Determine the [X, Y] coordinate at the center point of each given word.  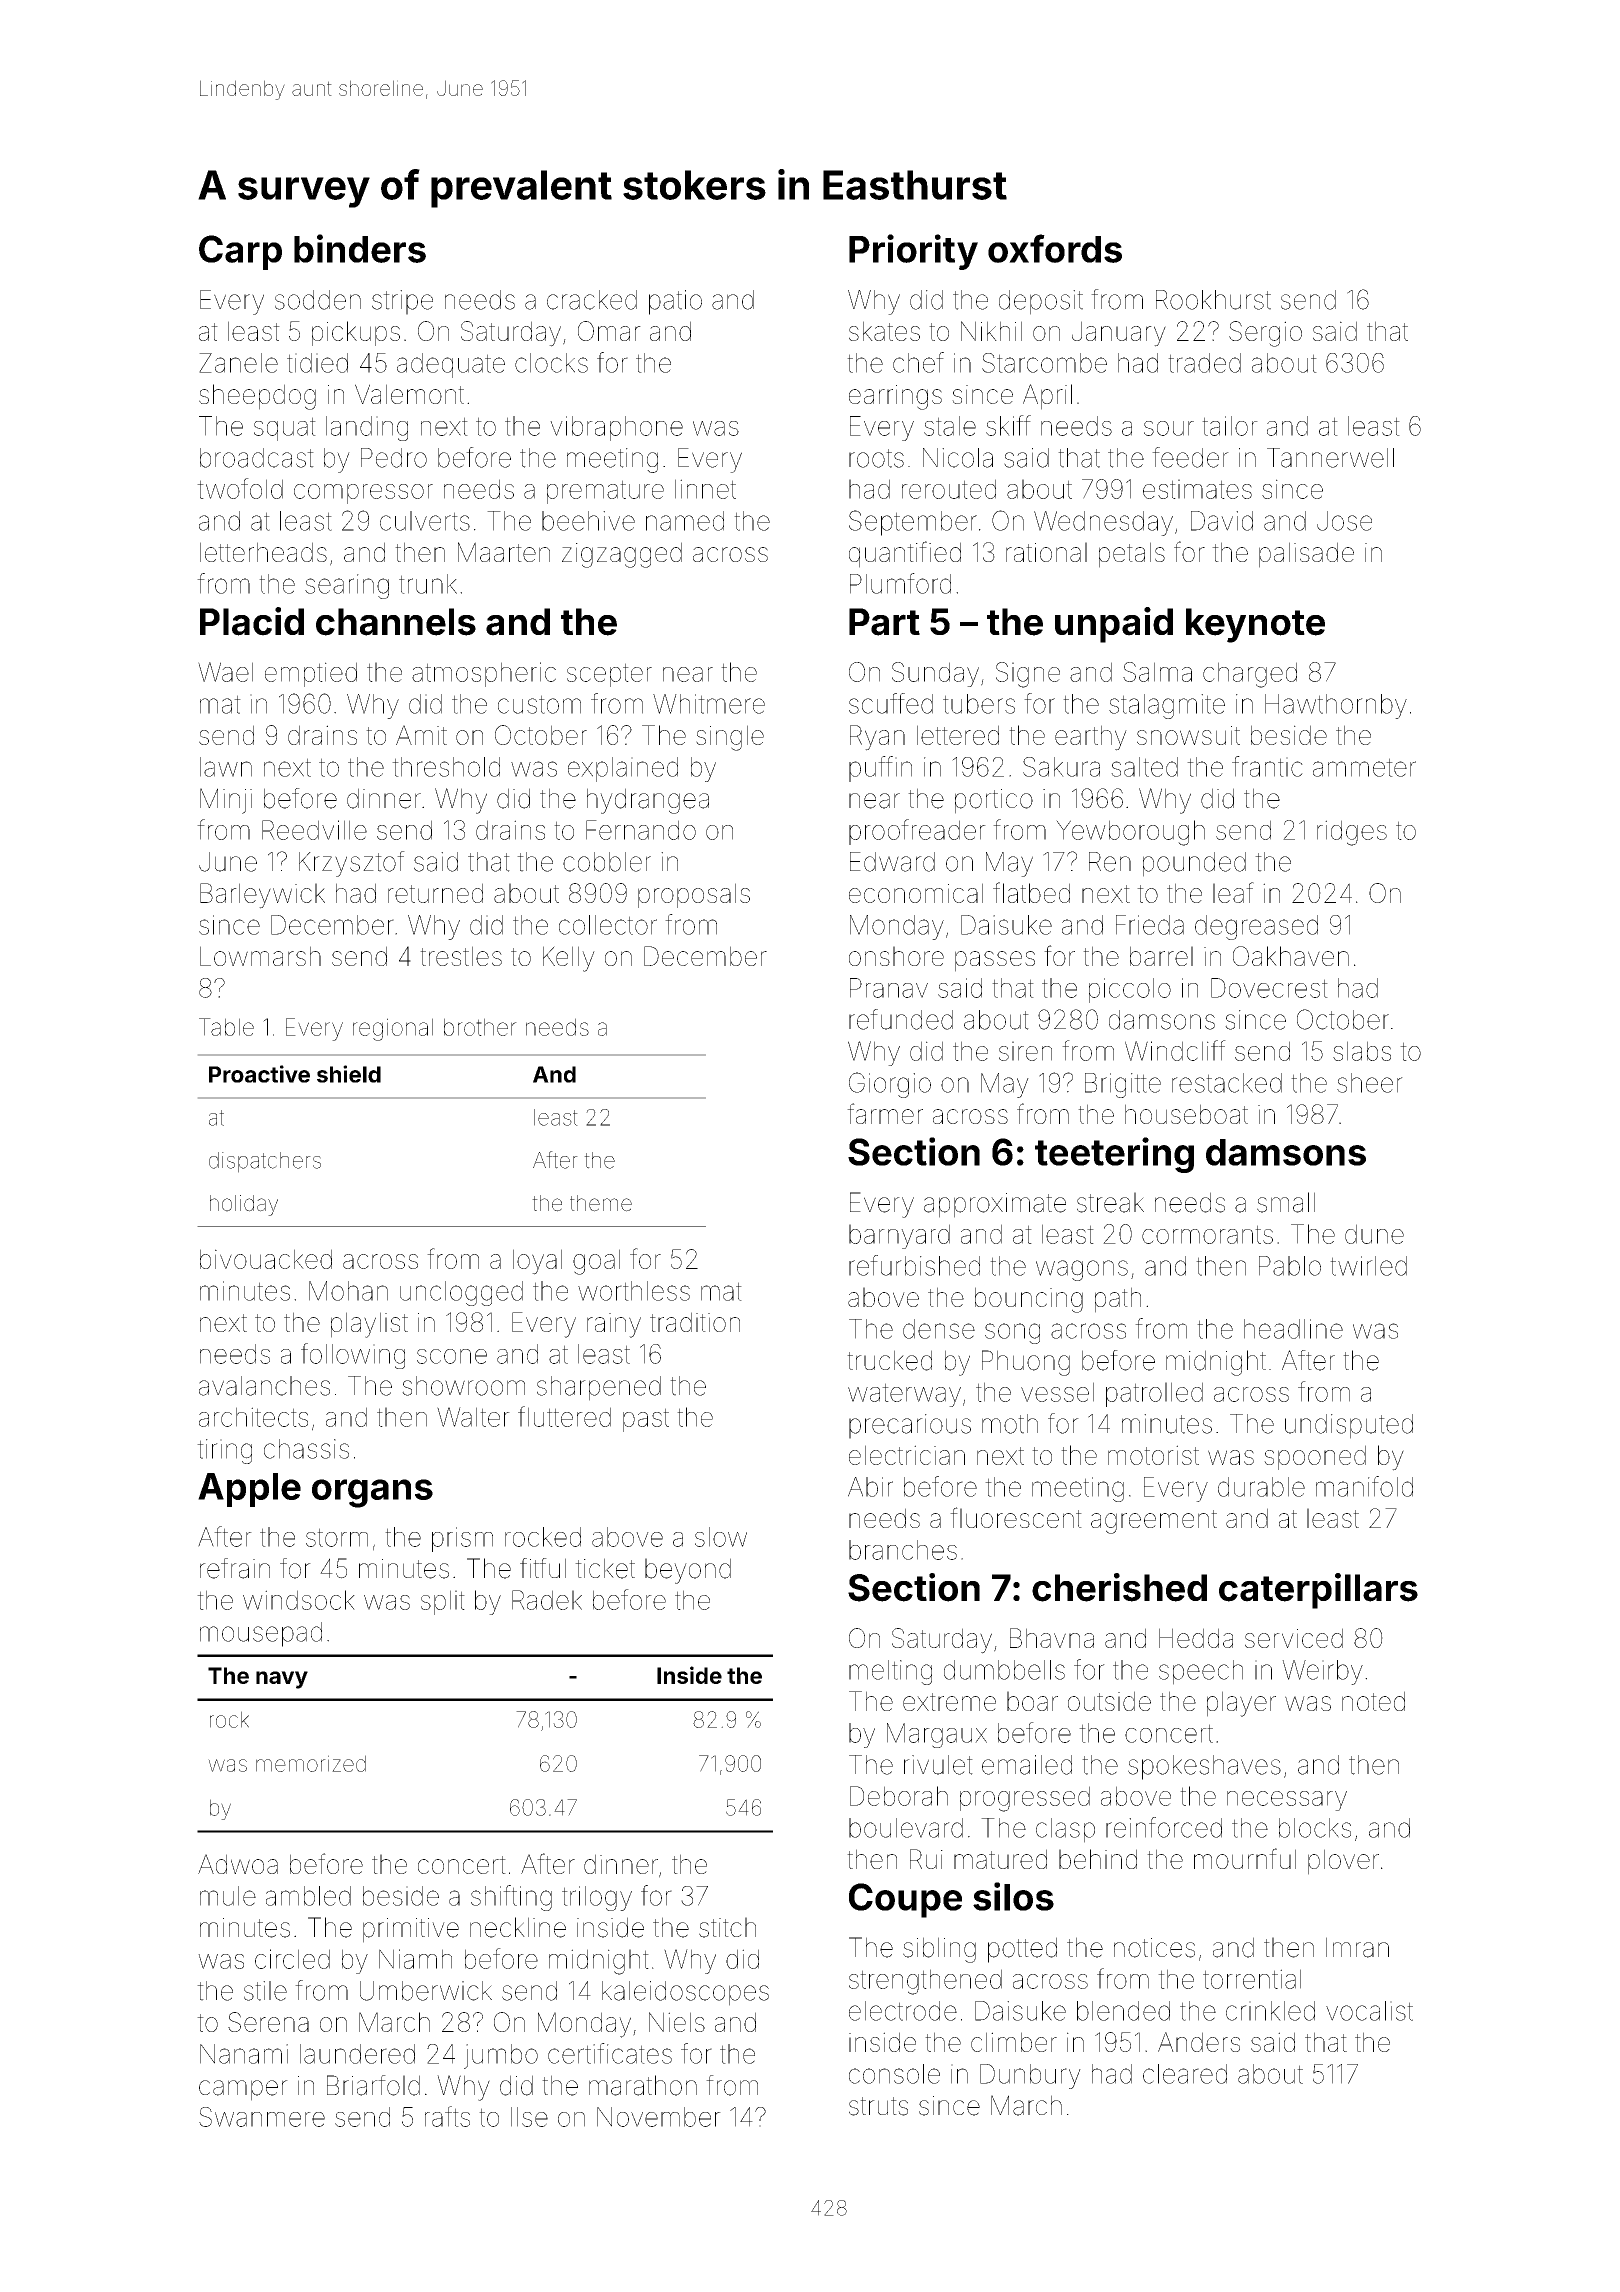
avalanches [264, 1386]
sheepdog [257, 397]
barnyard [899, 1236]
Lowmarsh [260, 956]
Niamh [415, 1959]
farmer [885, 1113]
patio [675, 302]
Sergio [1265, 334]
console [894, 2074]
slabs [1362, 1051]
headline [1293, 1329]
